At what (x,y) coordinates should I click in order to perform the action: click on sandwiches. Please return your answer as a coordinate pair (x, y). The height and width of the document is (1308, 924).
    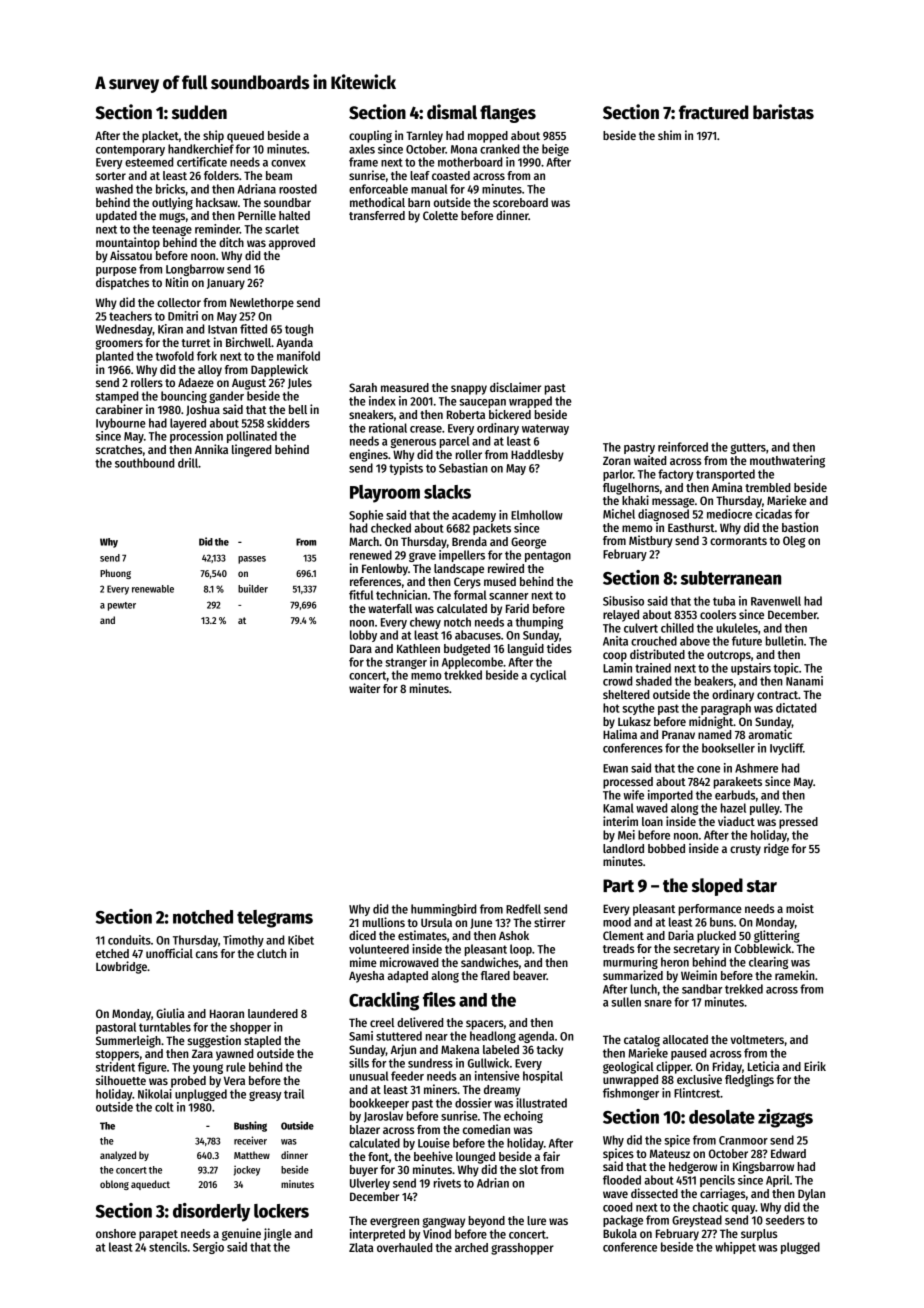
    Looking at the image, I should click on (490, 962).
